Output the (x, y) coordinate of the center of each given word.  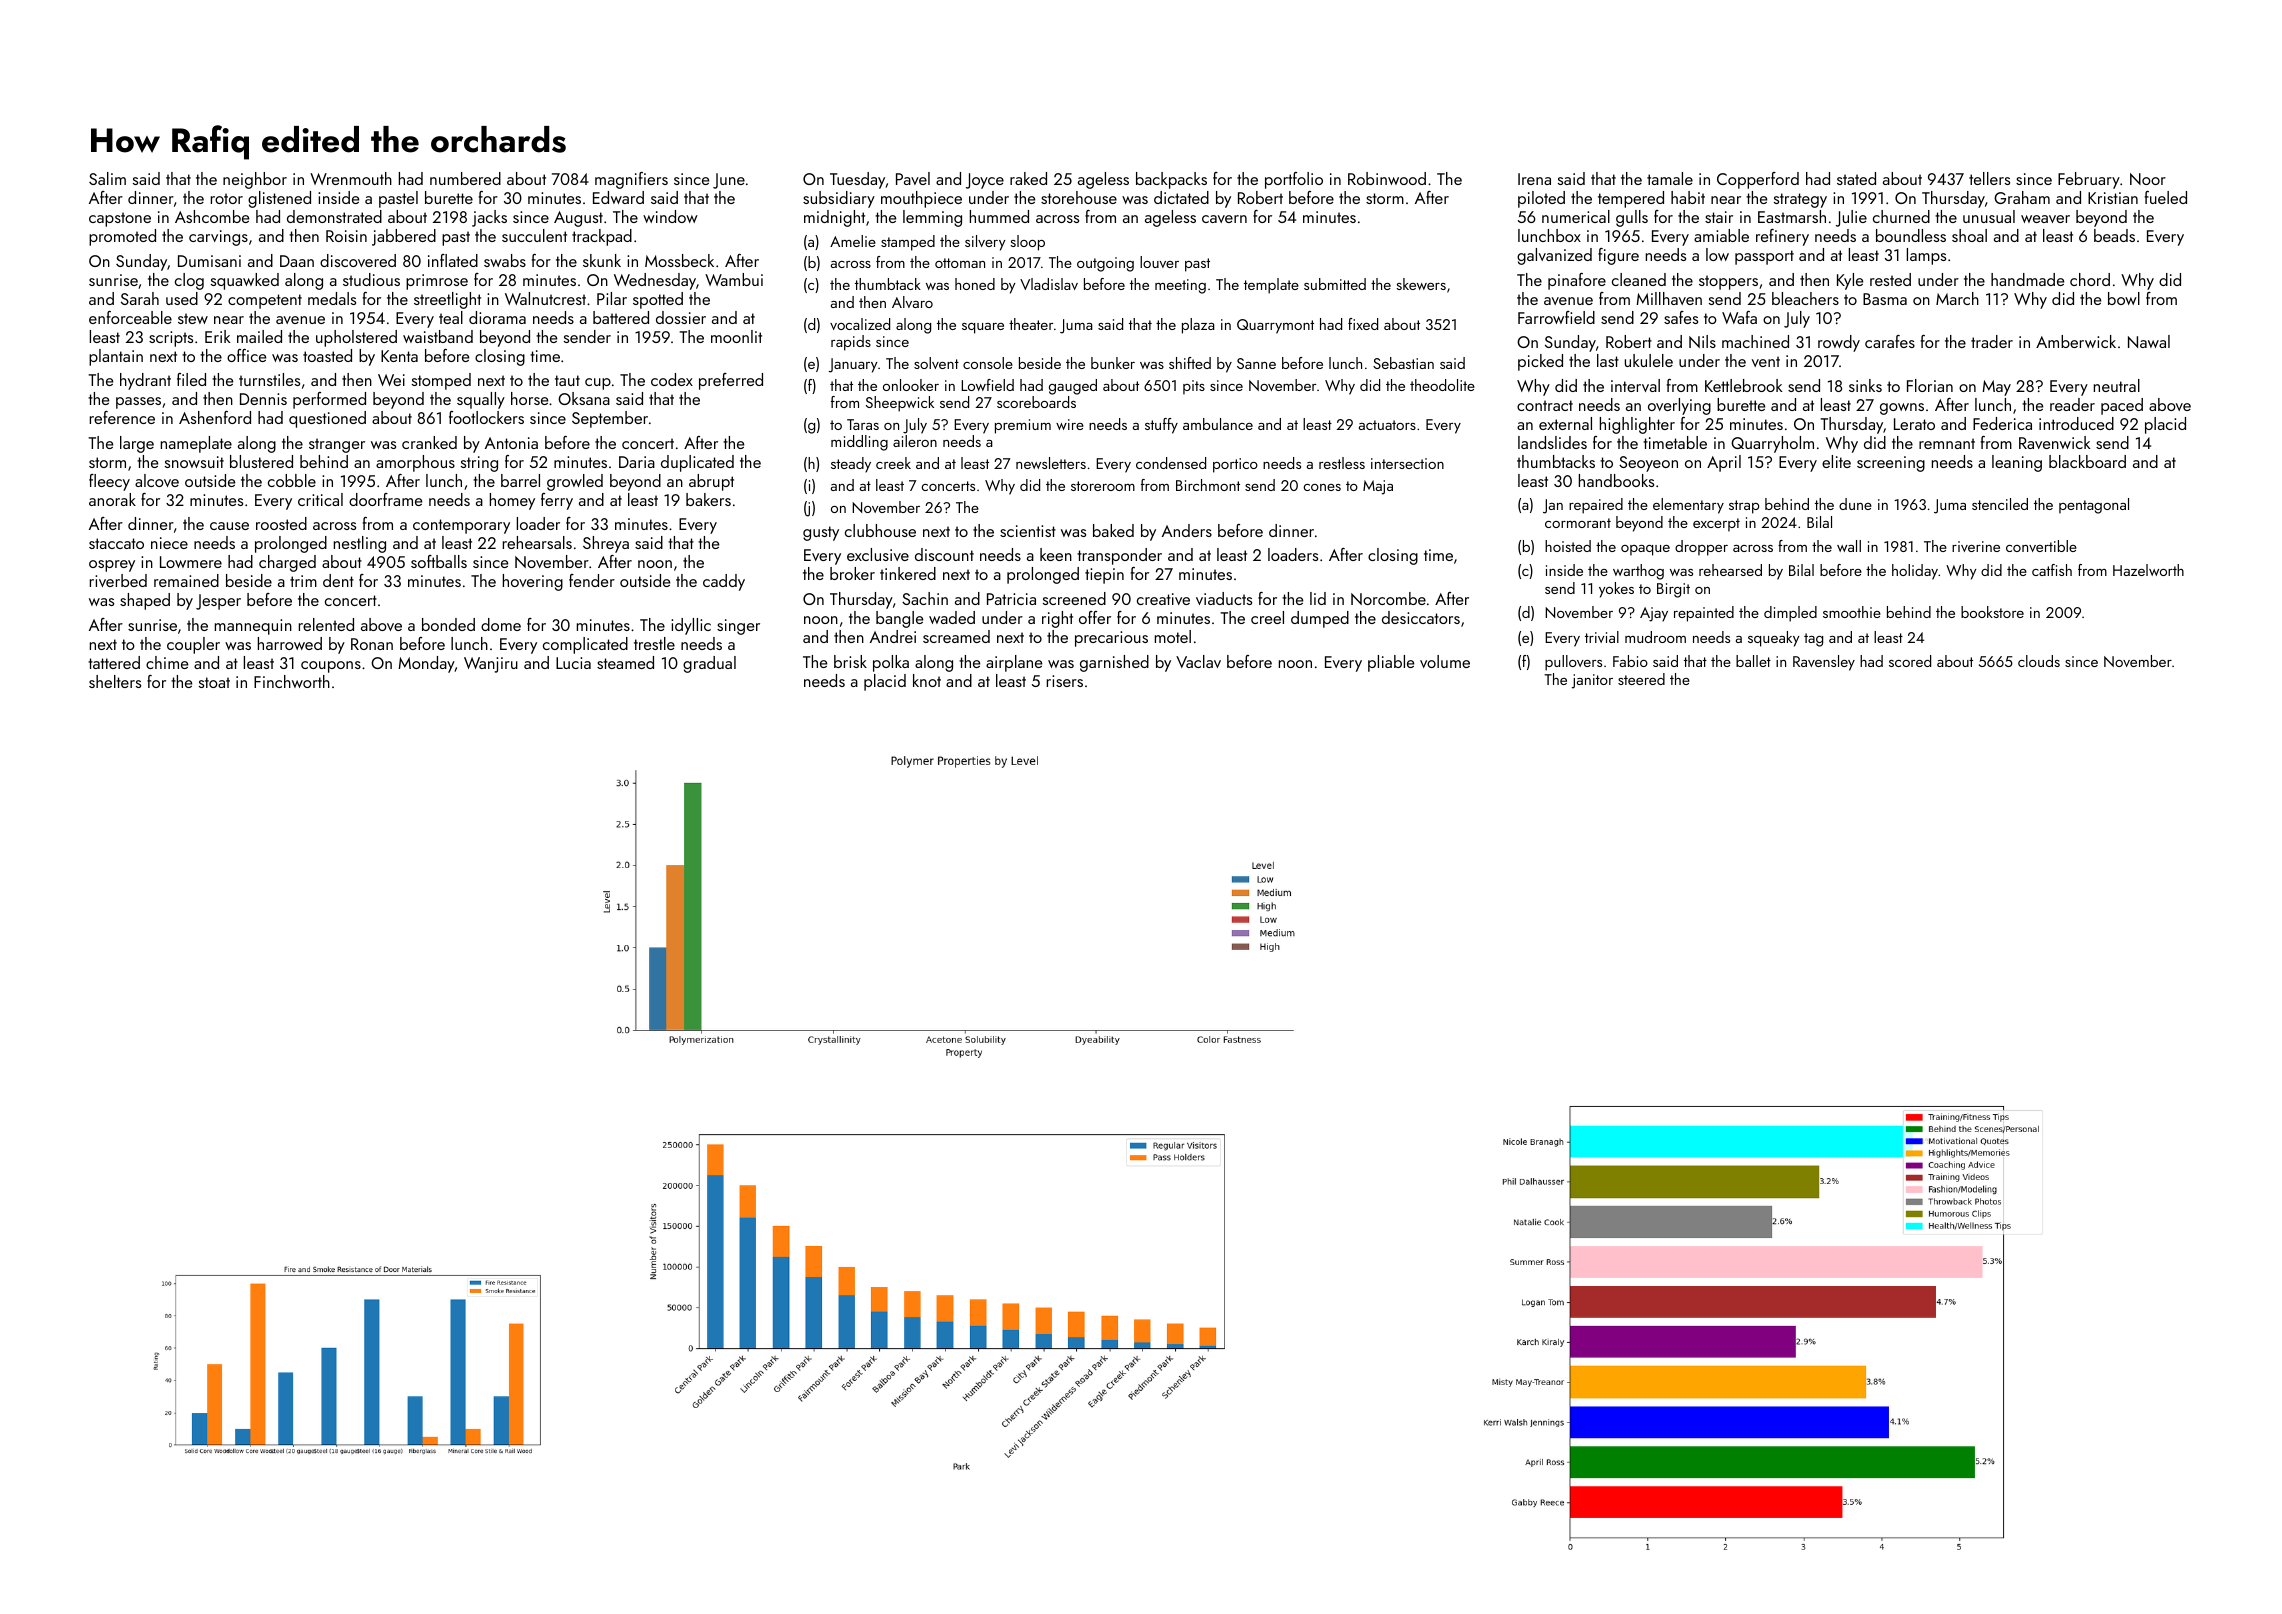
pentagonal (2094, 506)
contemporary (461, 526)
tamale (1670, 178)
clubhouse (880, 530)
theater (1031, 324)
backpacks (1171, 180)
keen (1056, 554)
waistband (438, 336)
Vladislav (1049, 284)
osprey (112, 566)
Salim (107, 178)
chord (2090, 279)
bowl (2124, 298)
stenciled (2000, 504)
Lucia (573, 663)
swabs (505, 260)
